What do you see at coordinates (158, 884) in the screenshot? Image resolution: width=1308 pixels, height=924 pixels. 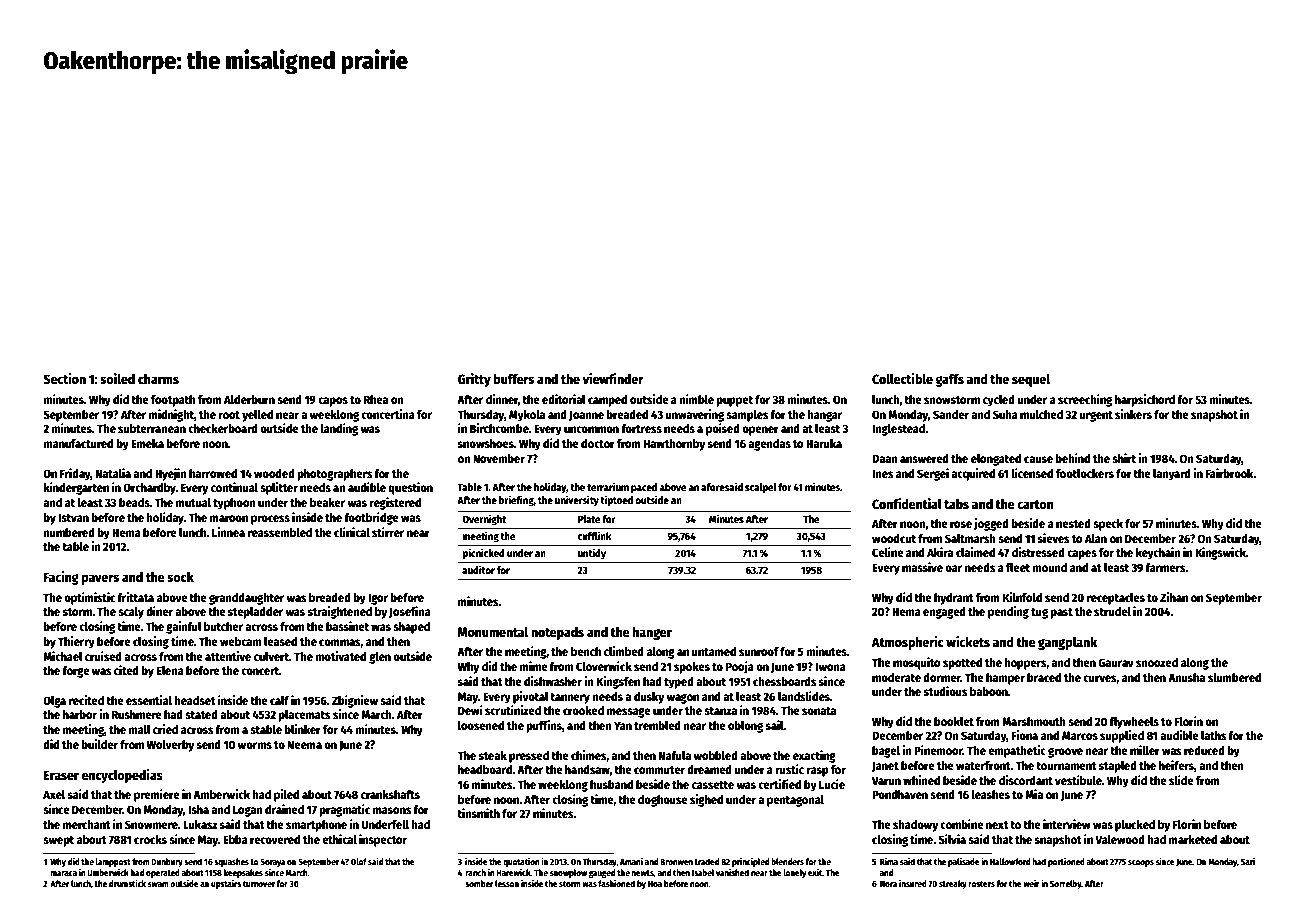 I see `swam` at bounding box center [158, 884].
